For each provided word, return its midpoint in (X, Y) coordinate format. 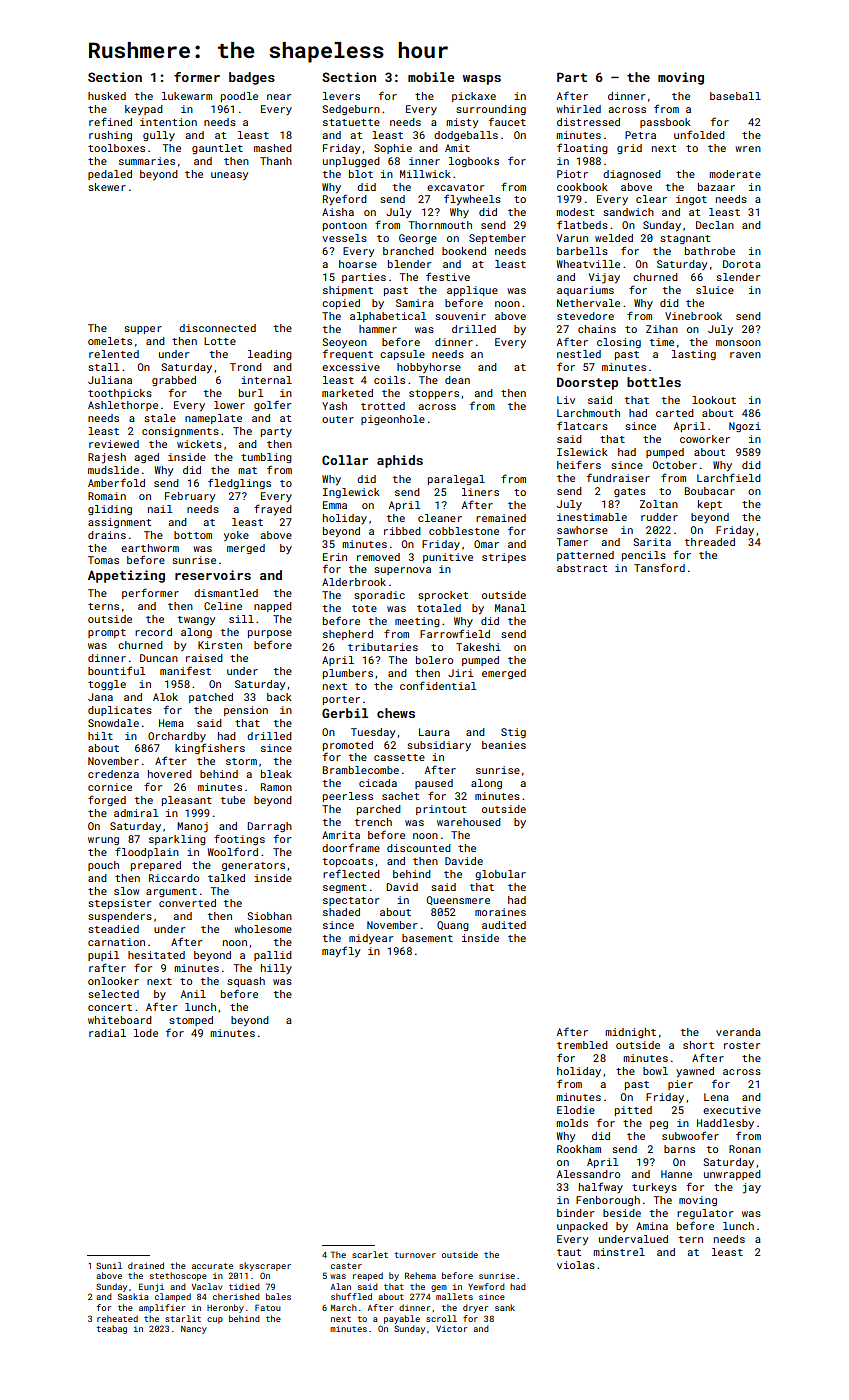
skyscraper (265, 1266)
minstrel (619, 1252)
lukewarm (187, 96)
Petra (640, 135)
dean (457, 380)
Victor (451, 1329)
